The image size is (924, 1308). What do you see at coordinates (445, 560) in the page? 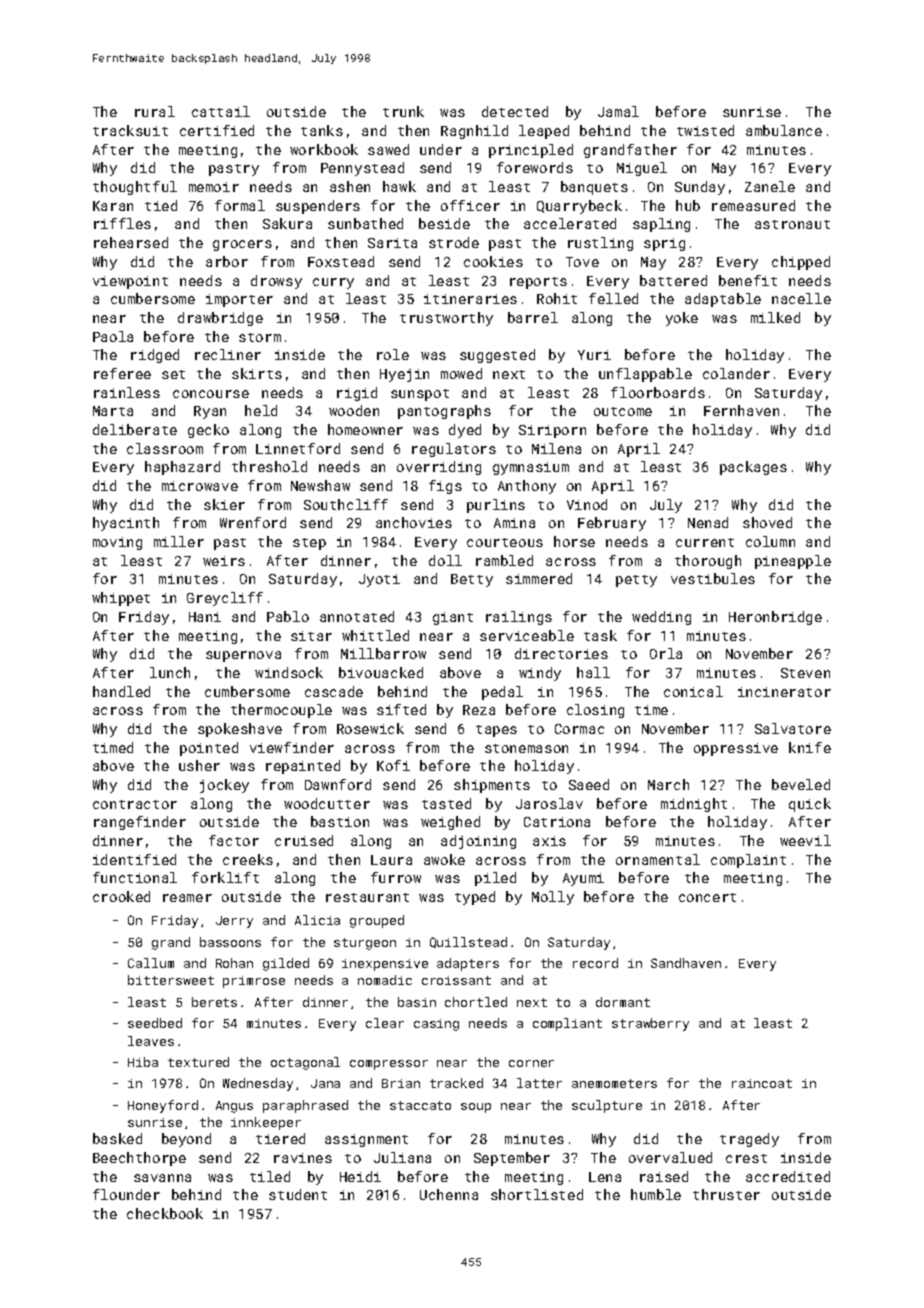
I see `doll` at bounding box center [445, 560].
